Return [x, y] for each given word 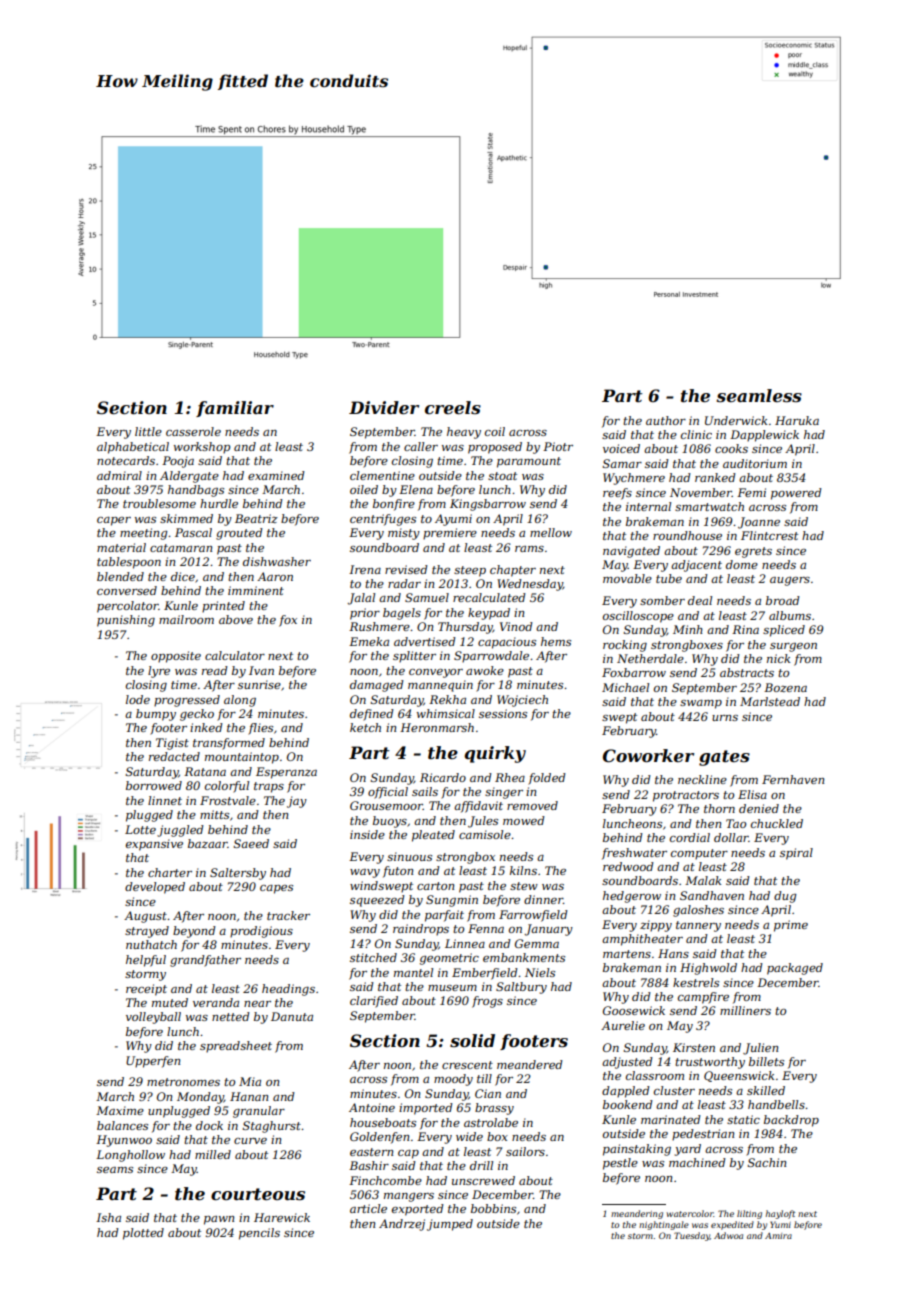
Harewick [282, 1217]
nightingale [664, 1225]
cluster [674, 1090]
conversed [127, 590]
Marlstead [770, 701]
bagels [402, 614]
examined [276, 475]
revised [406, 569]
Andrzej [402, 1225]
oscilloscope [638, 617]
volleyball [153, 1018]
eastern [371, 1152]
